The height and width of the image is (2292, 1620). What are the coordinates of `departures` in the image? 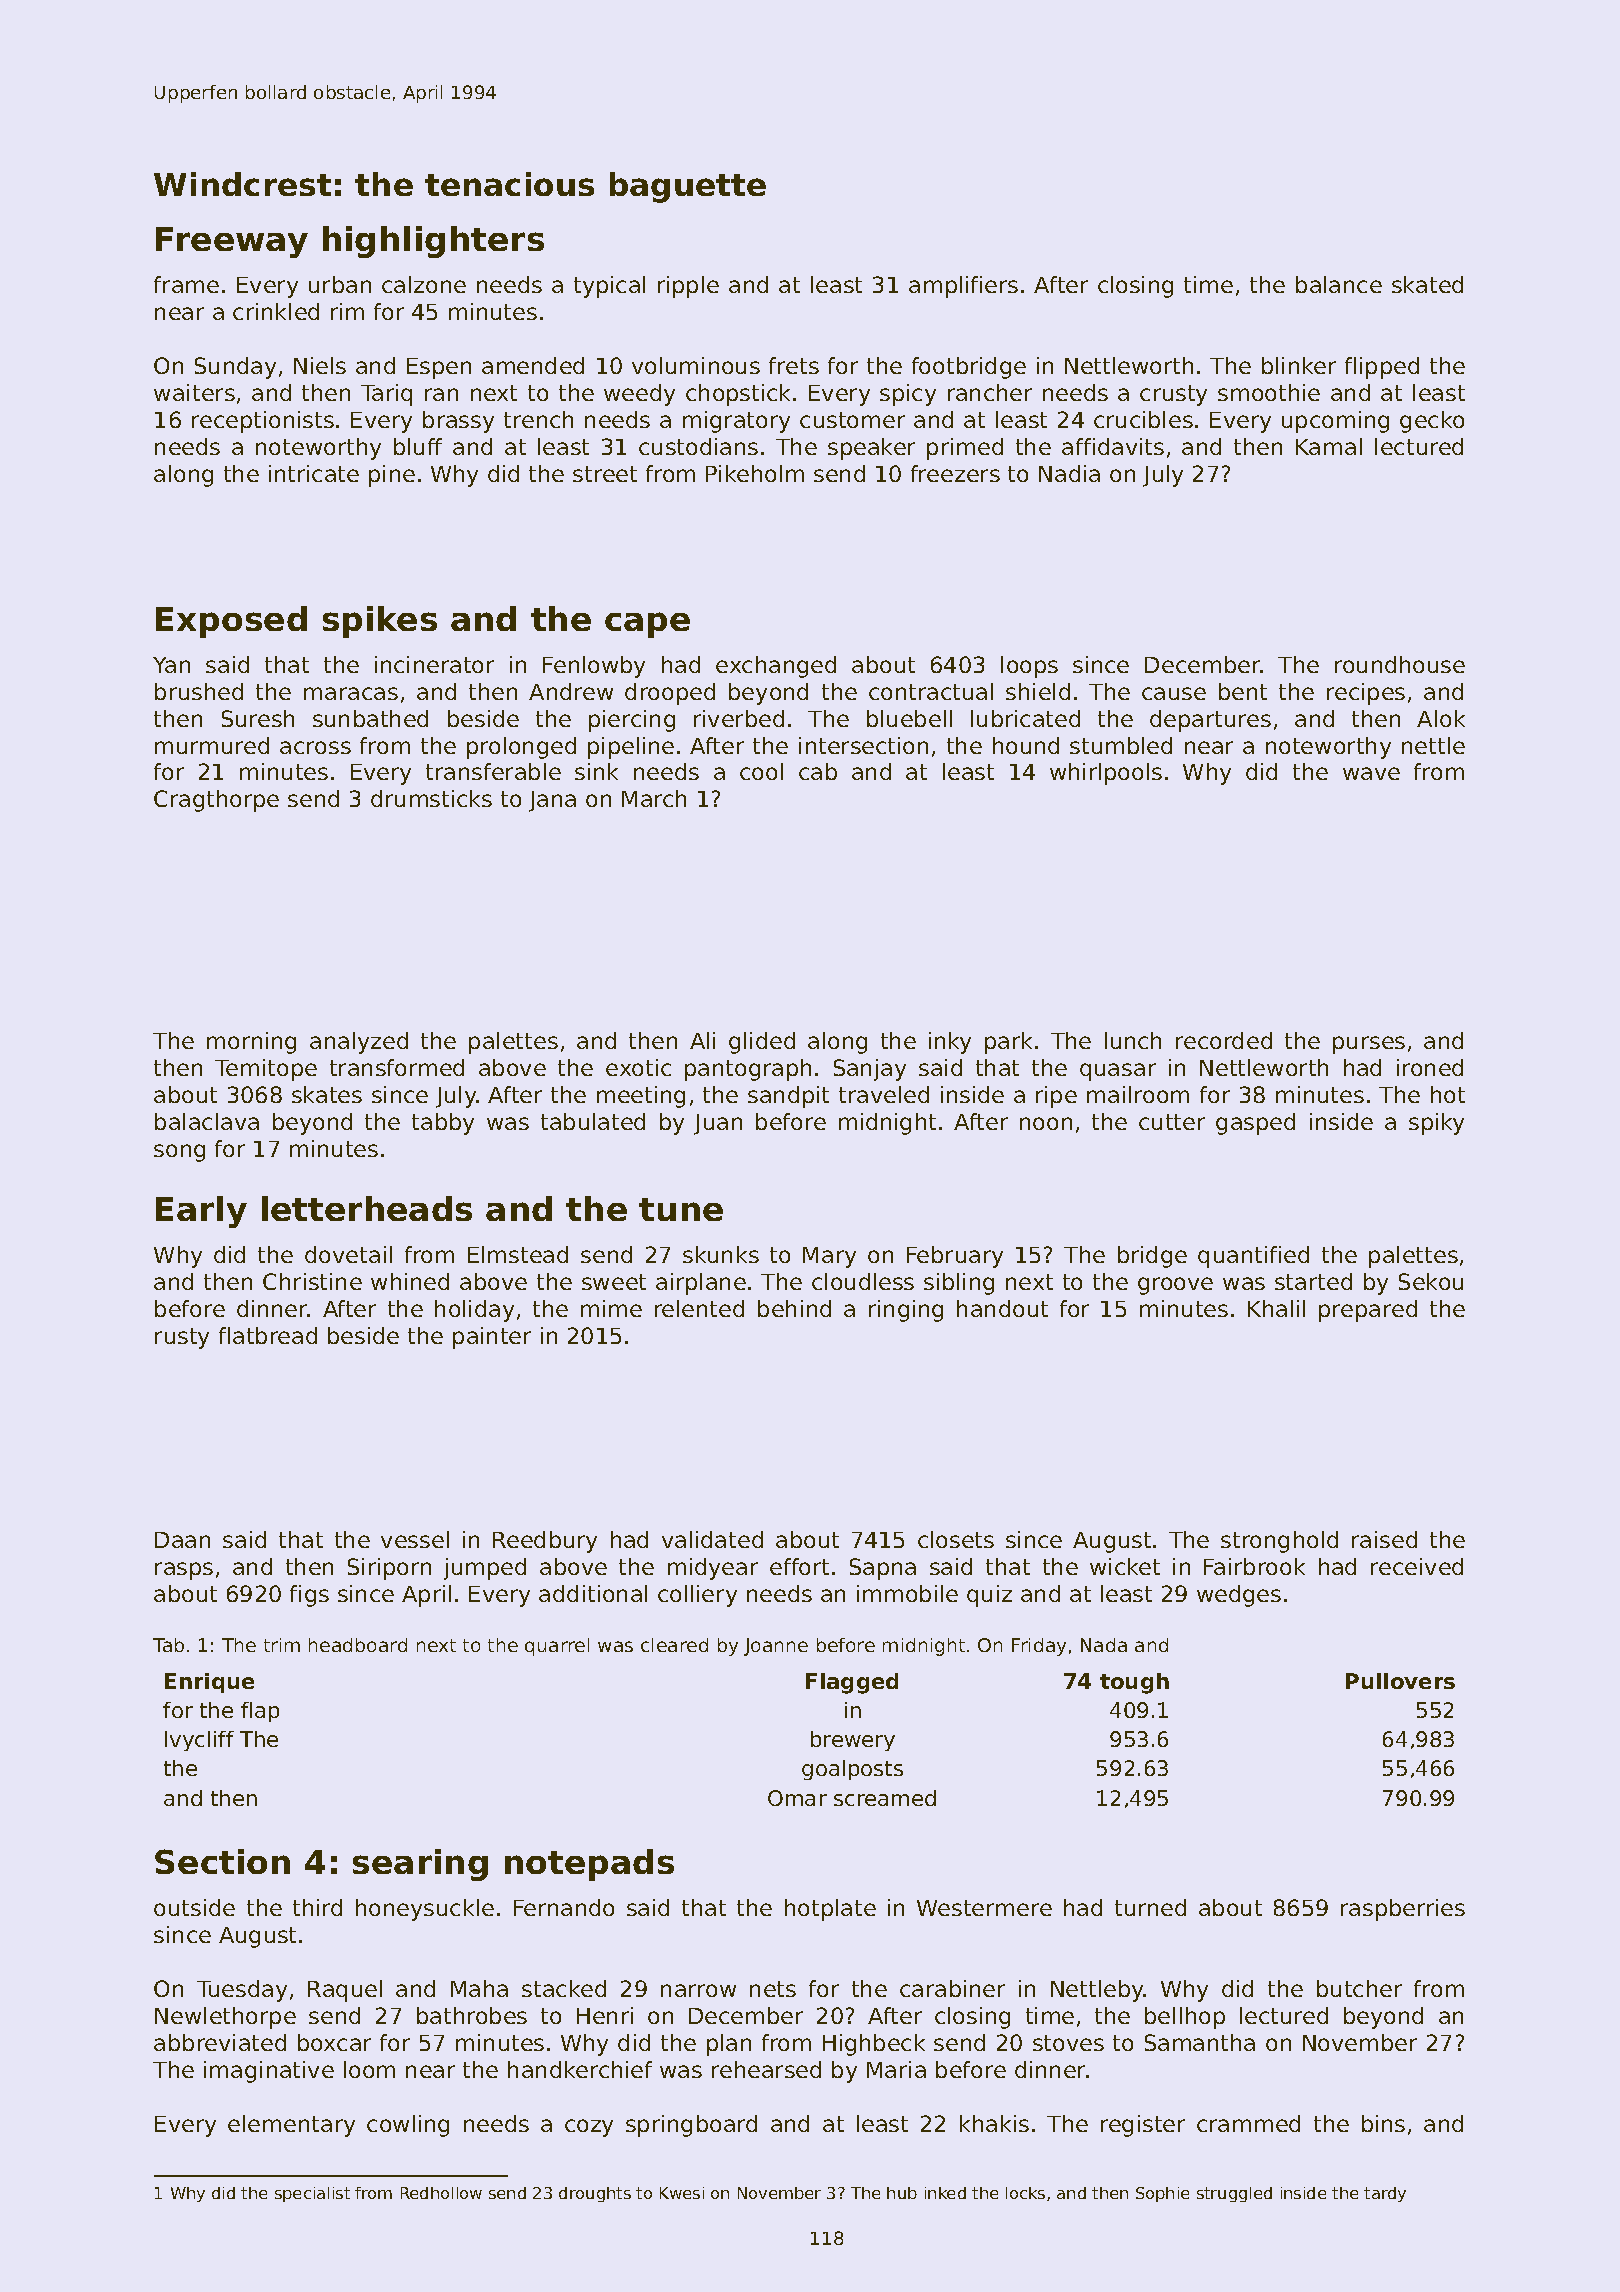 It's located at (1210, 721).
